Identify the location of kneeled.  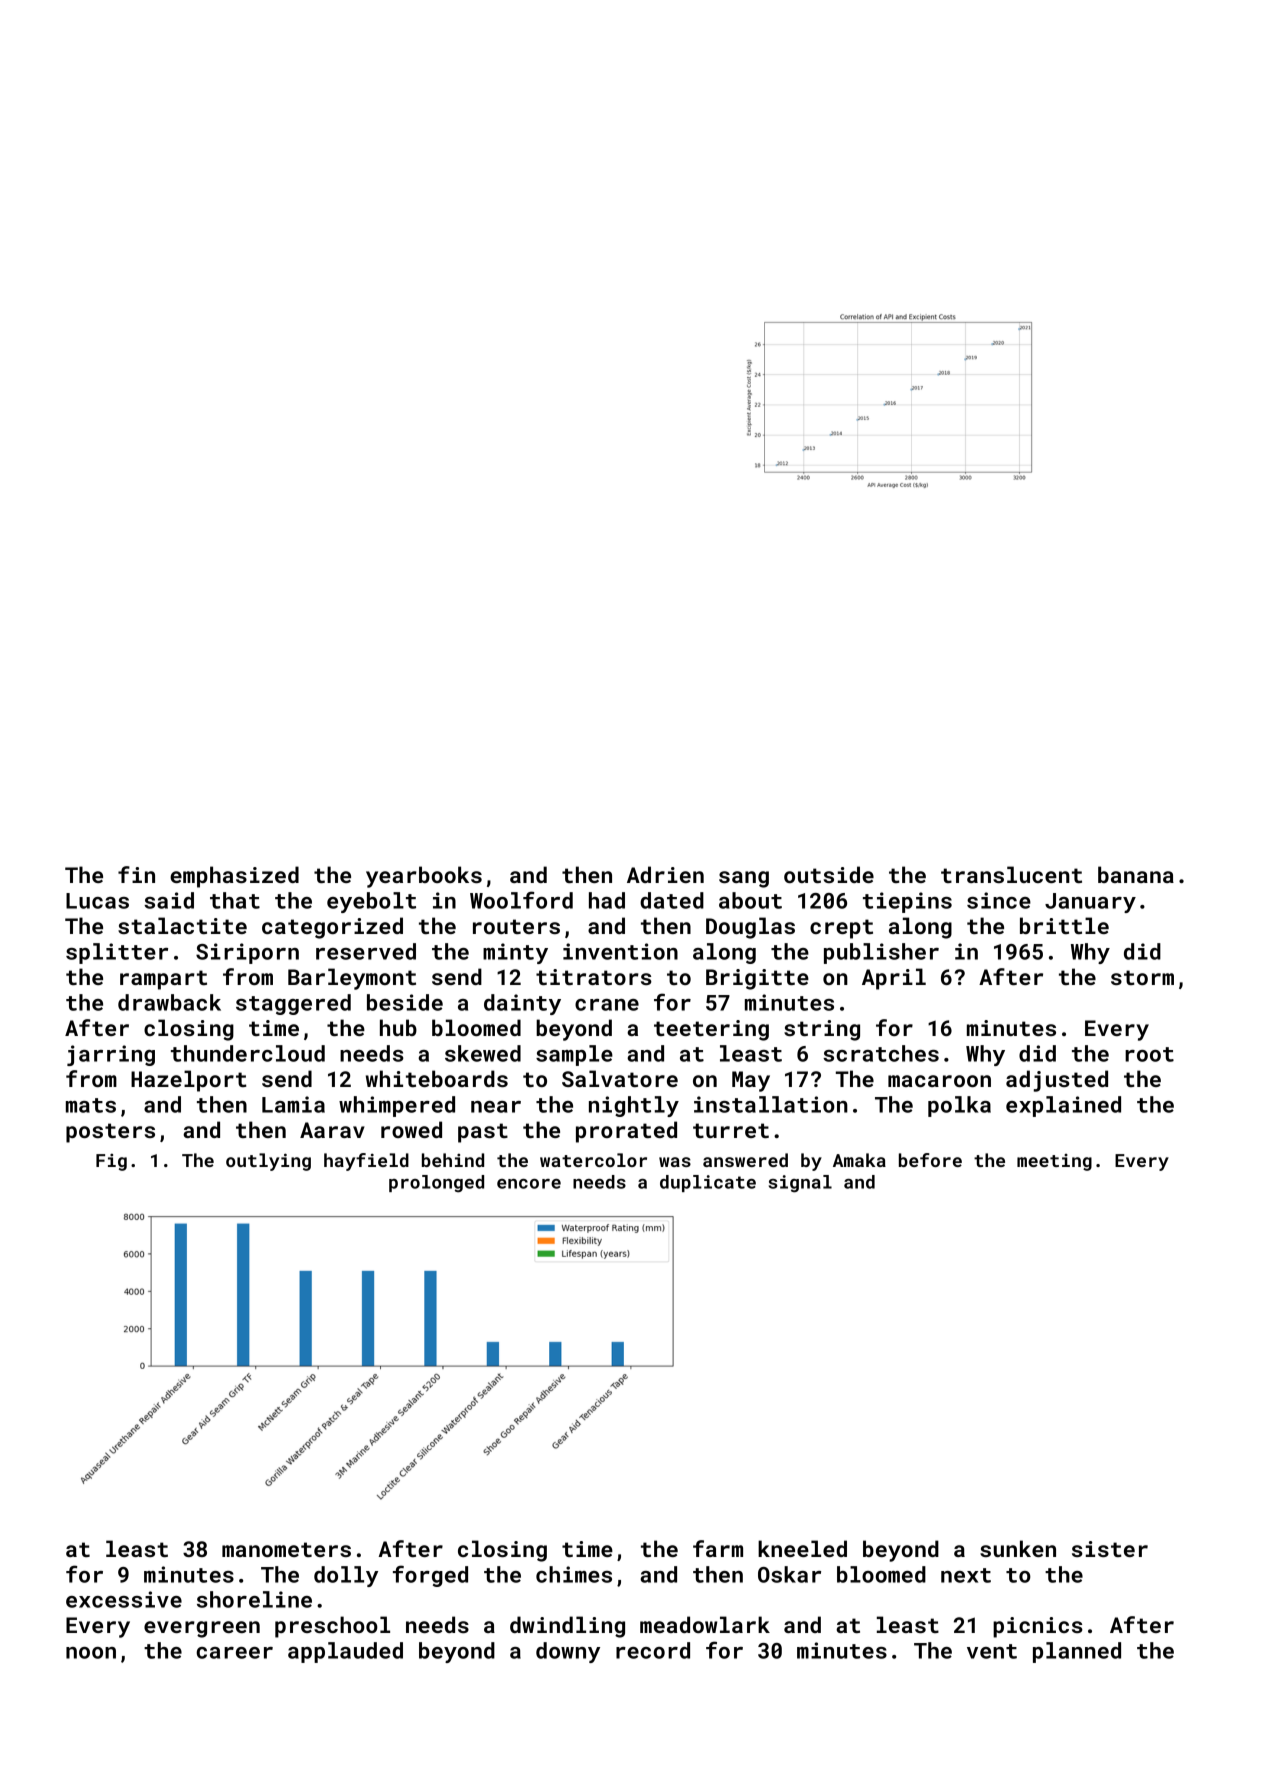
(802, 1548).
